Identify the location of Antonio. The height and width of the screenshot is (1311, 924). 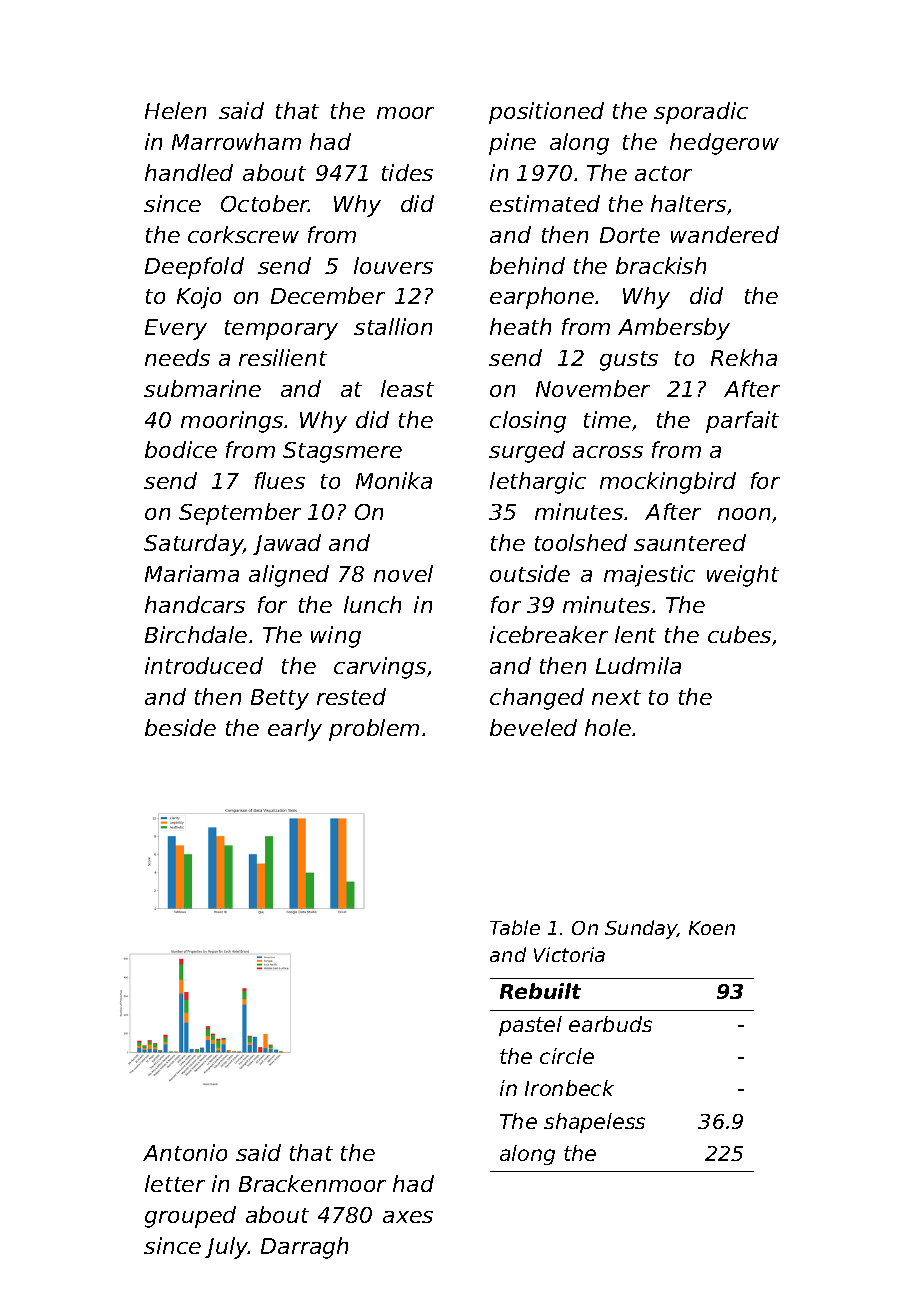
(185, 1152).
